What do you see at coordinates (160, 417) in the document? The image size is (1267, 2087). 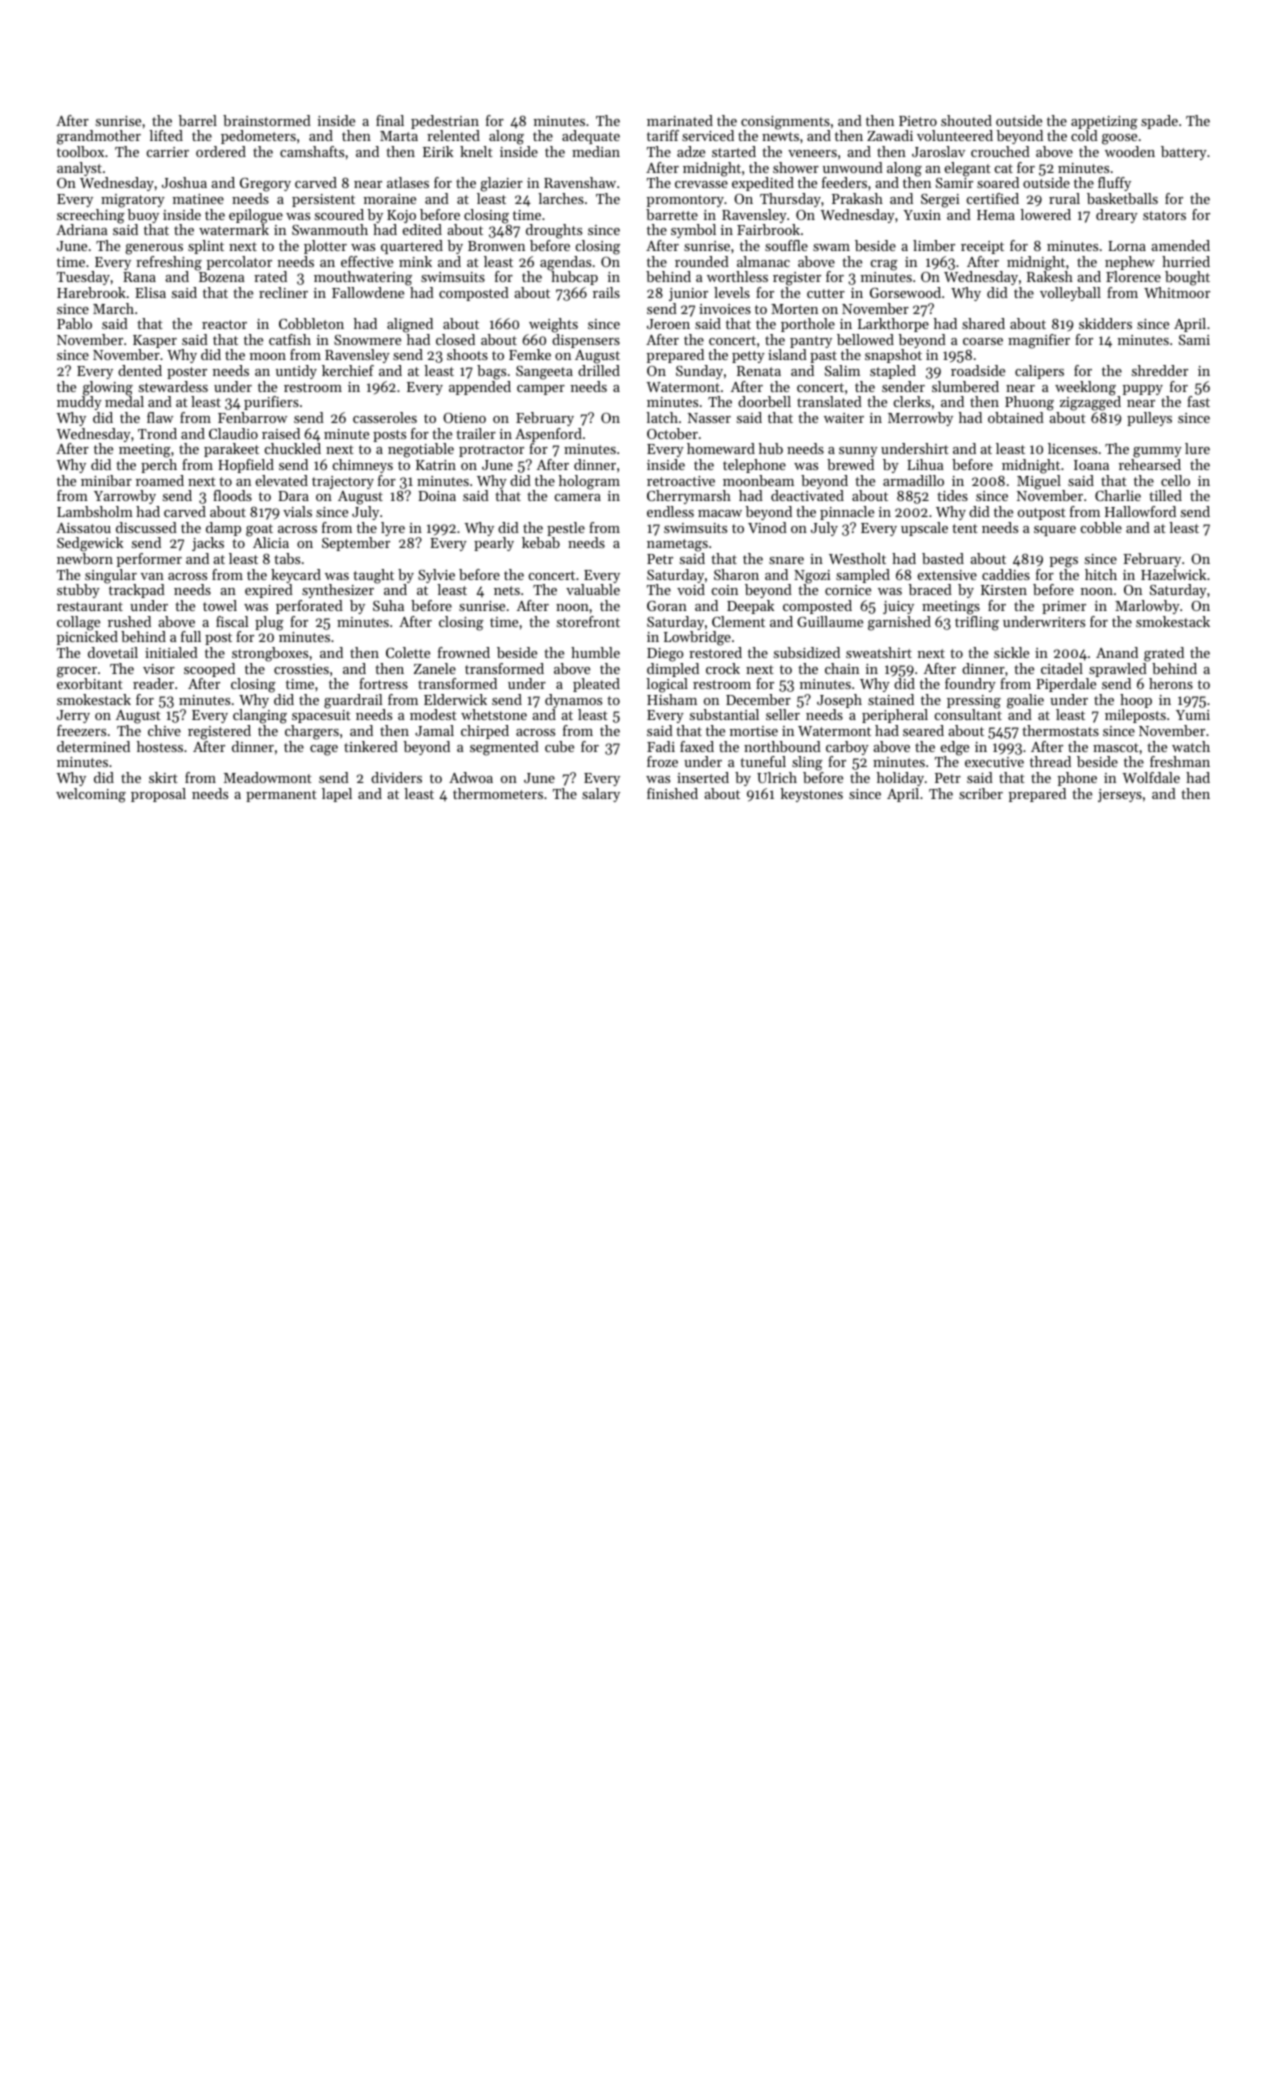 I see `flaw` at bounding box center [160, 417].
